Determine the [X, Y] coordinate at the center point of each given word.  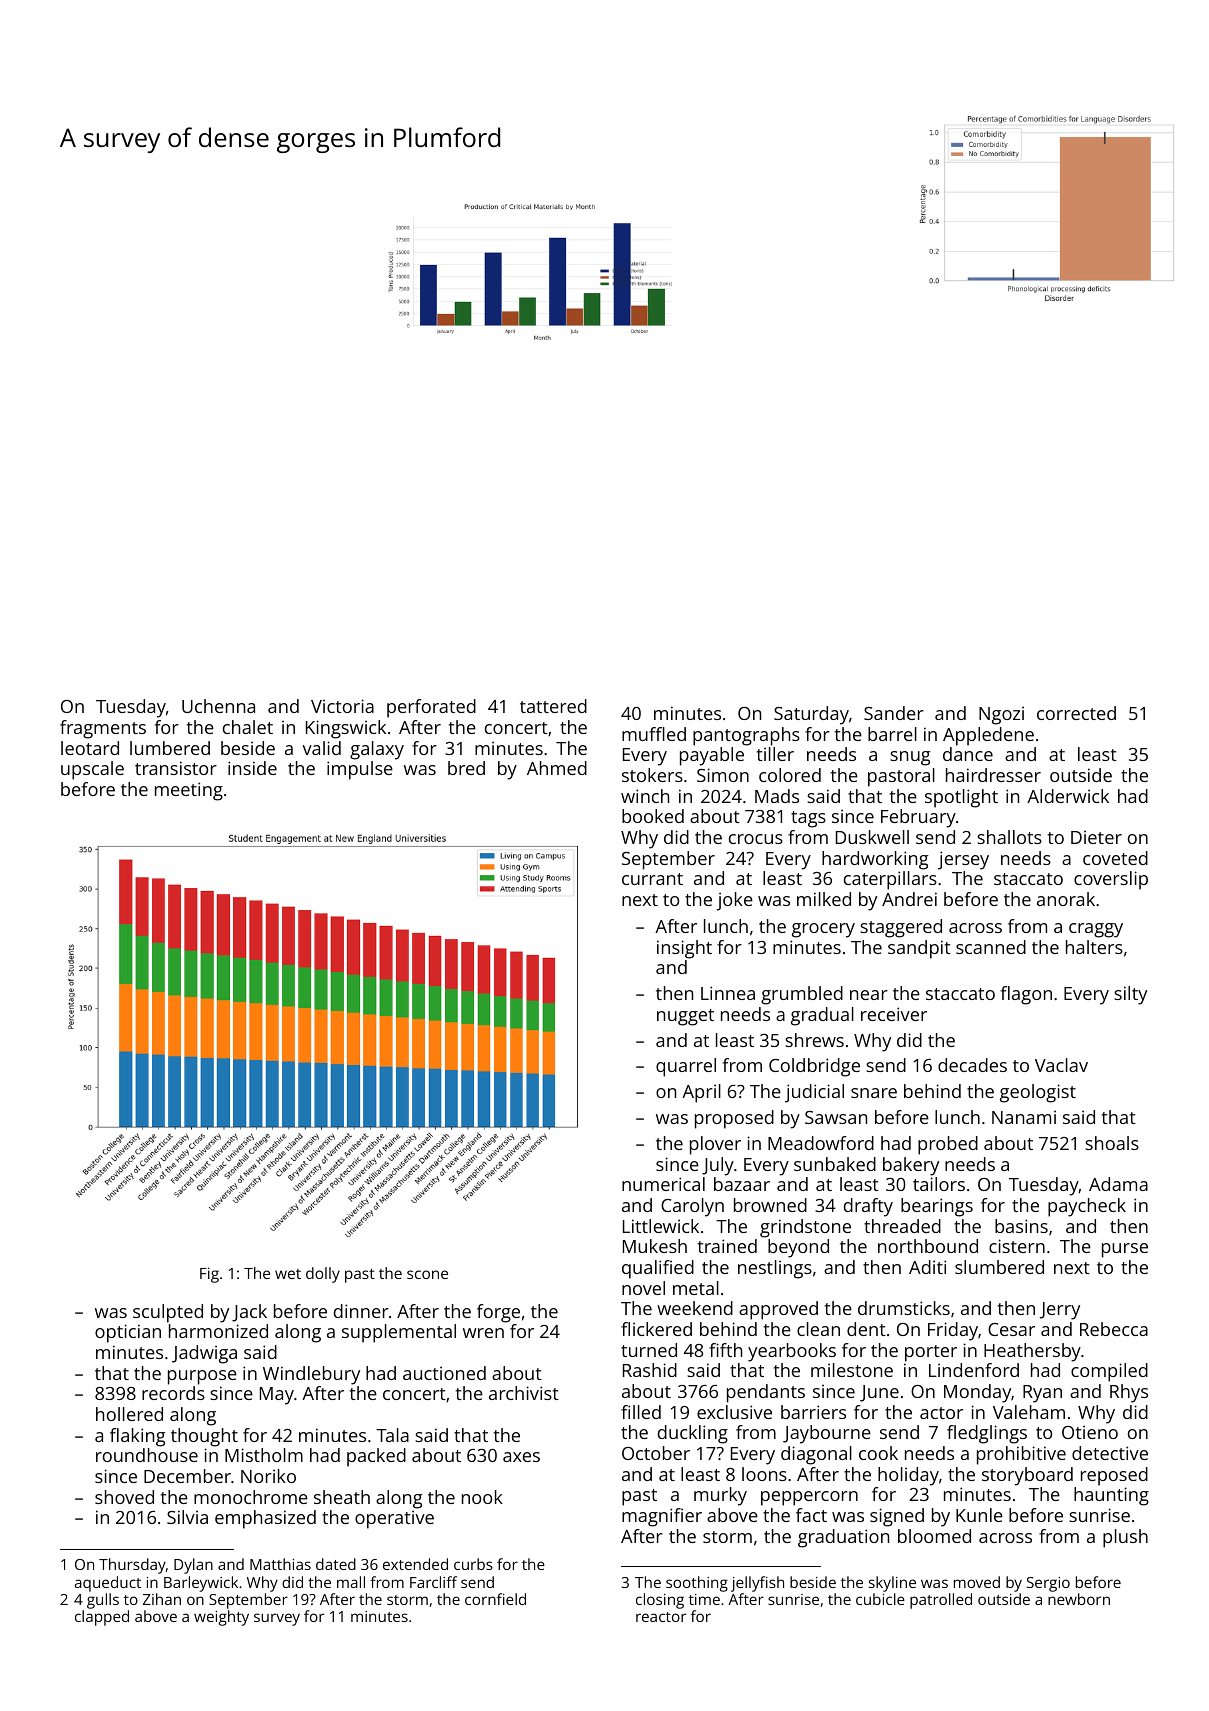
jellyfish [757, 1584]
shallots [1009, 837]
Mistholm [264, 1455]
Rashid [650, 1370]
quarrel [686, 1067]
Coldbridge [814, 1067]
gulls [103, 1601]
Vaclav [1061, 1065]
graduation [843, 1538]
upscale [92, 770]
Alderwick [1068, 796]
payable [712, 756]
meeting [189, 791]
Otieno [1090, 1432]
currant [652, 879]
